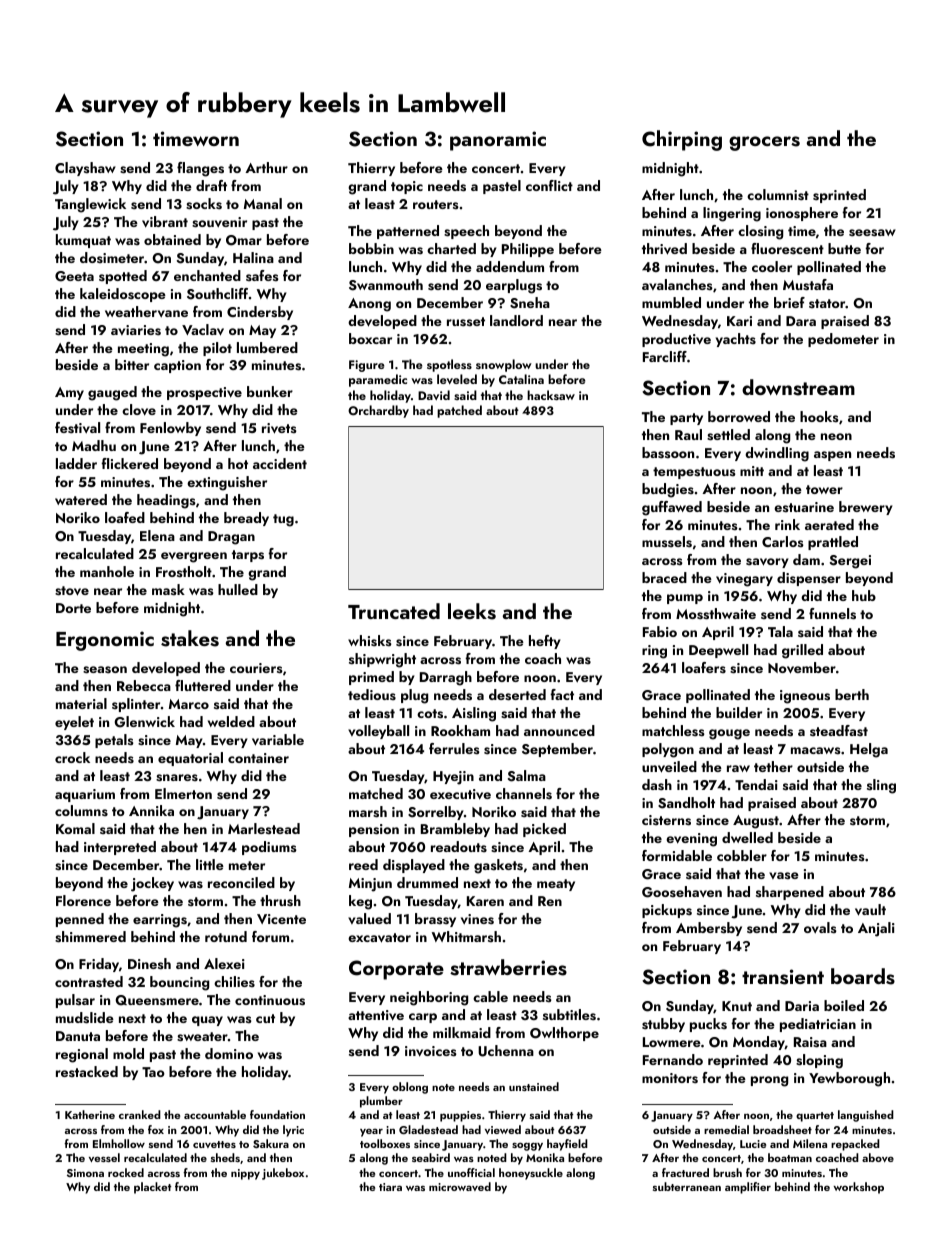 This screenshot has height=1233, width=952. Describe the element at coordinates (764, 143) in the screenshot. I see `grocers` at that location.
